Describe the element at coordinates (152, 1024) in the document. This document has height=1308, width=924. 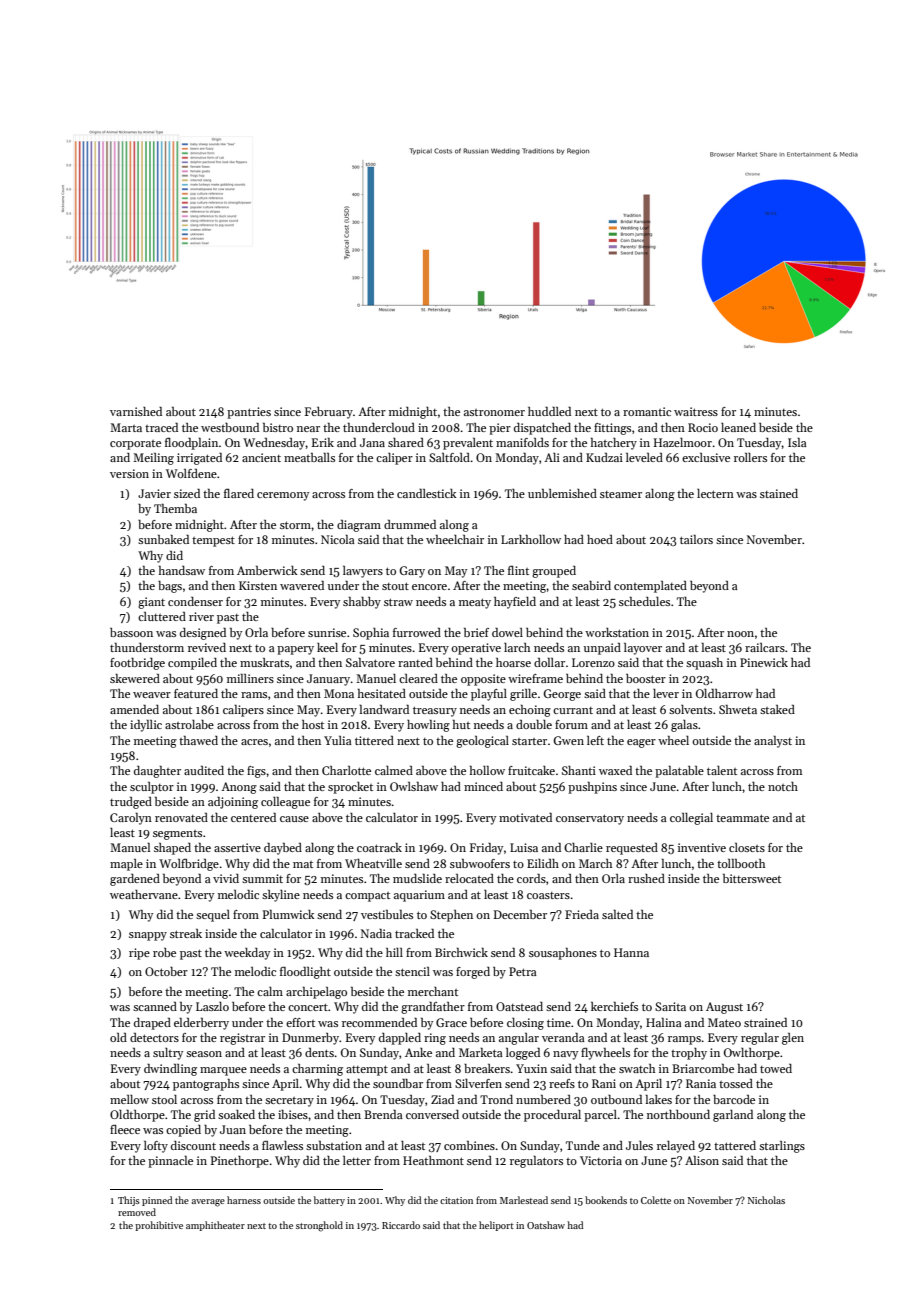
I see `draped` at that location.
